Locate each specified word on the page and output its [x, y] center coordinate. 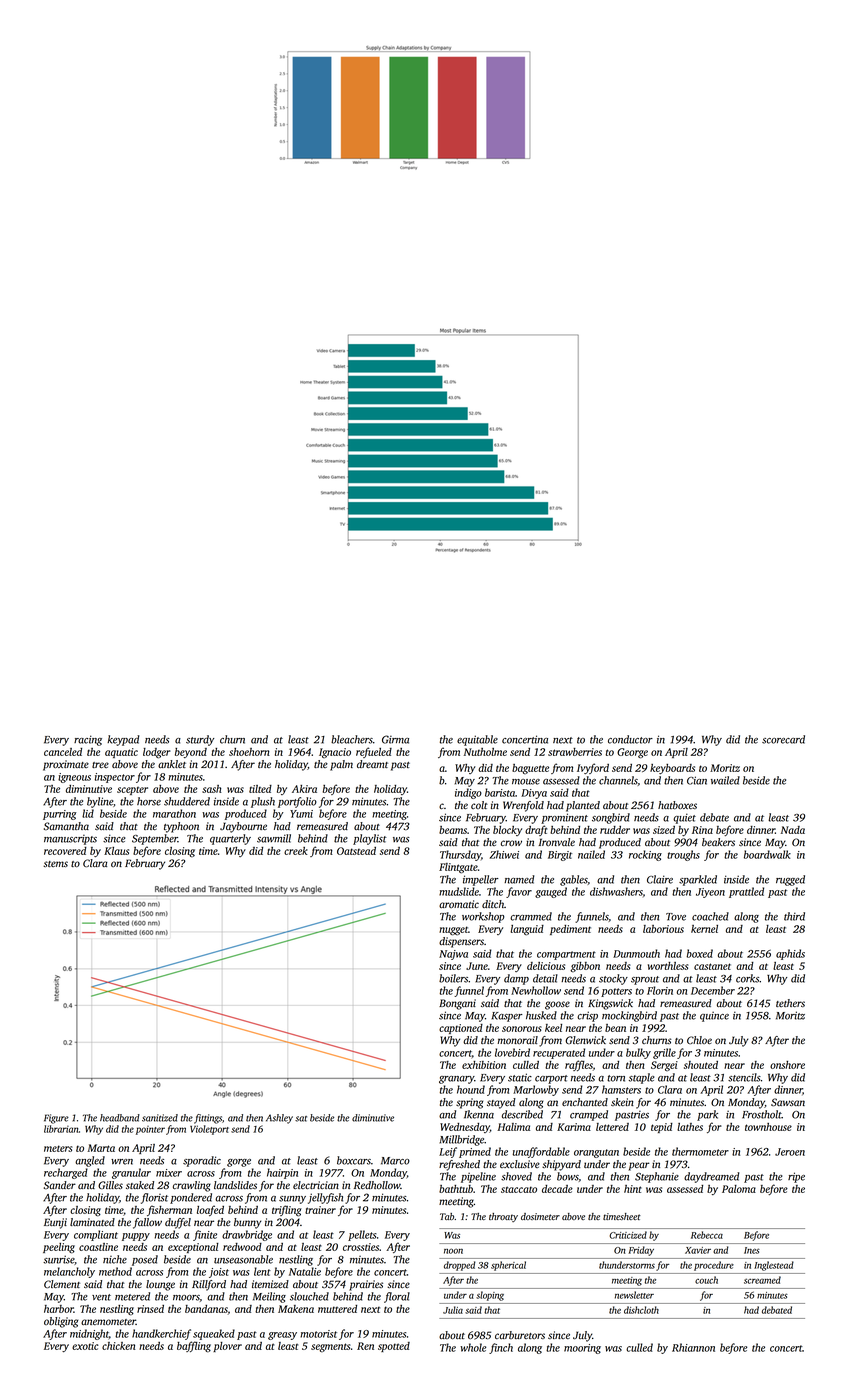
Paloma [739, 1189]
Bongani [457, 1004]
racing [88, 740]
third [794, 916]
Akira [304, 789]
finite [205, 1235]
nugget [453, 931]
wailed [725, 780]
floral [397, 1297]
